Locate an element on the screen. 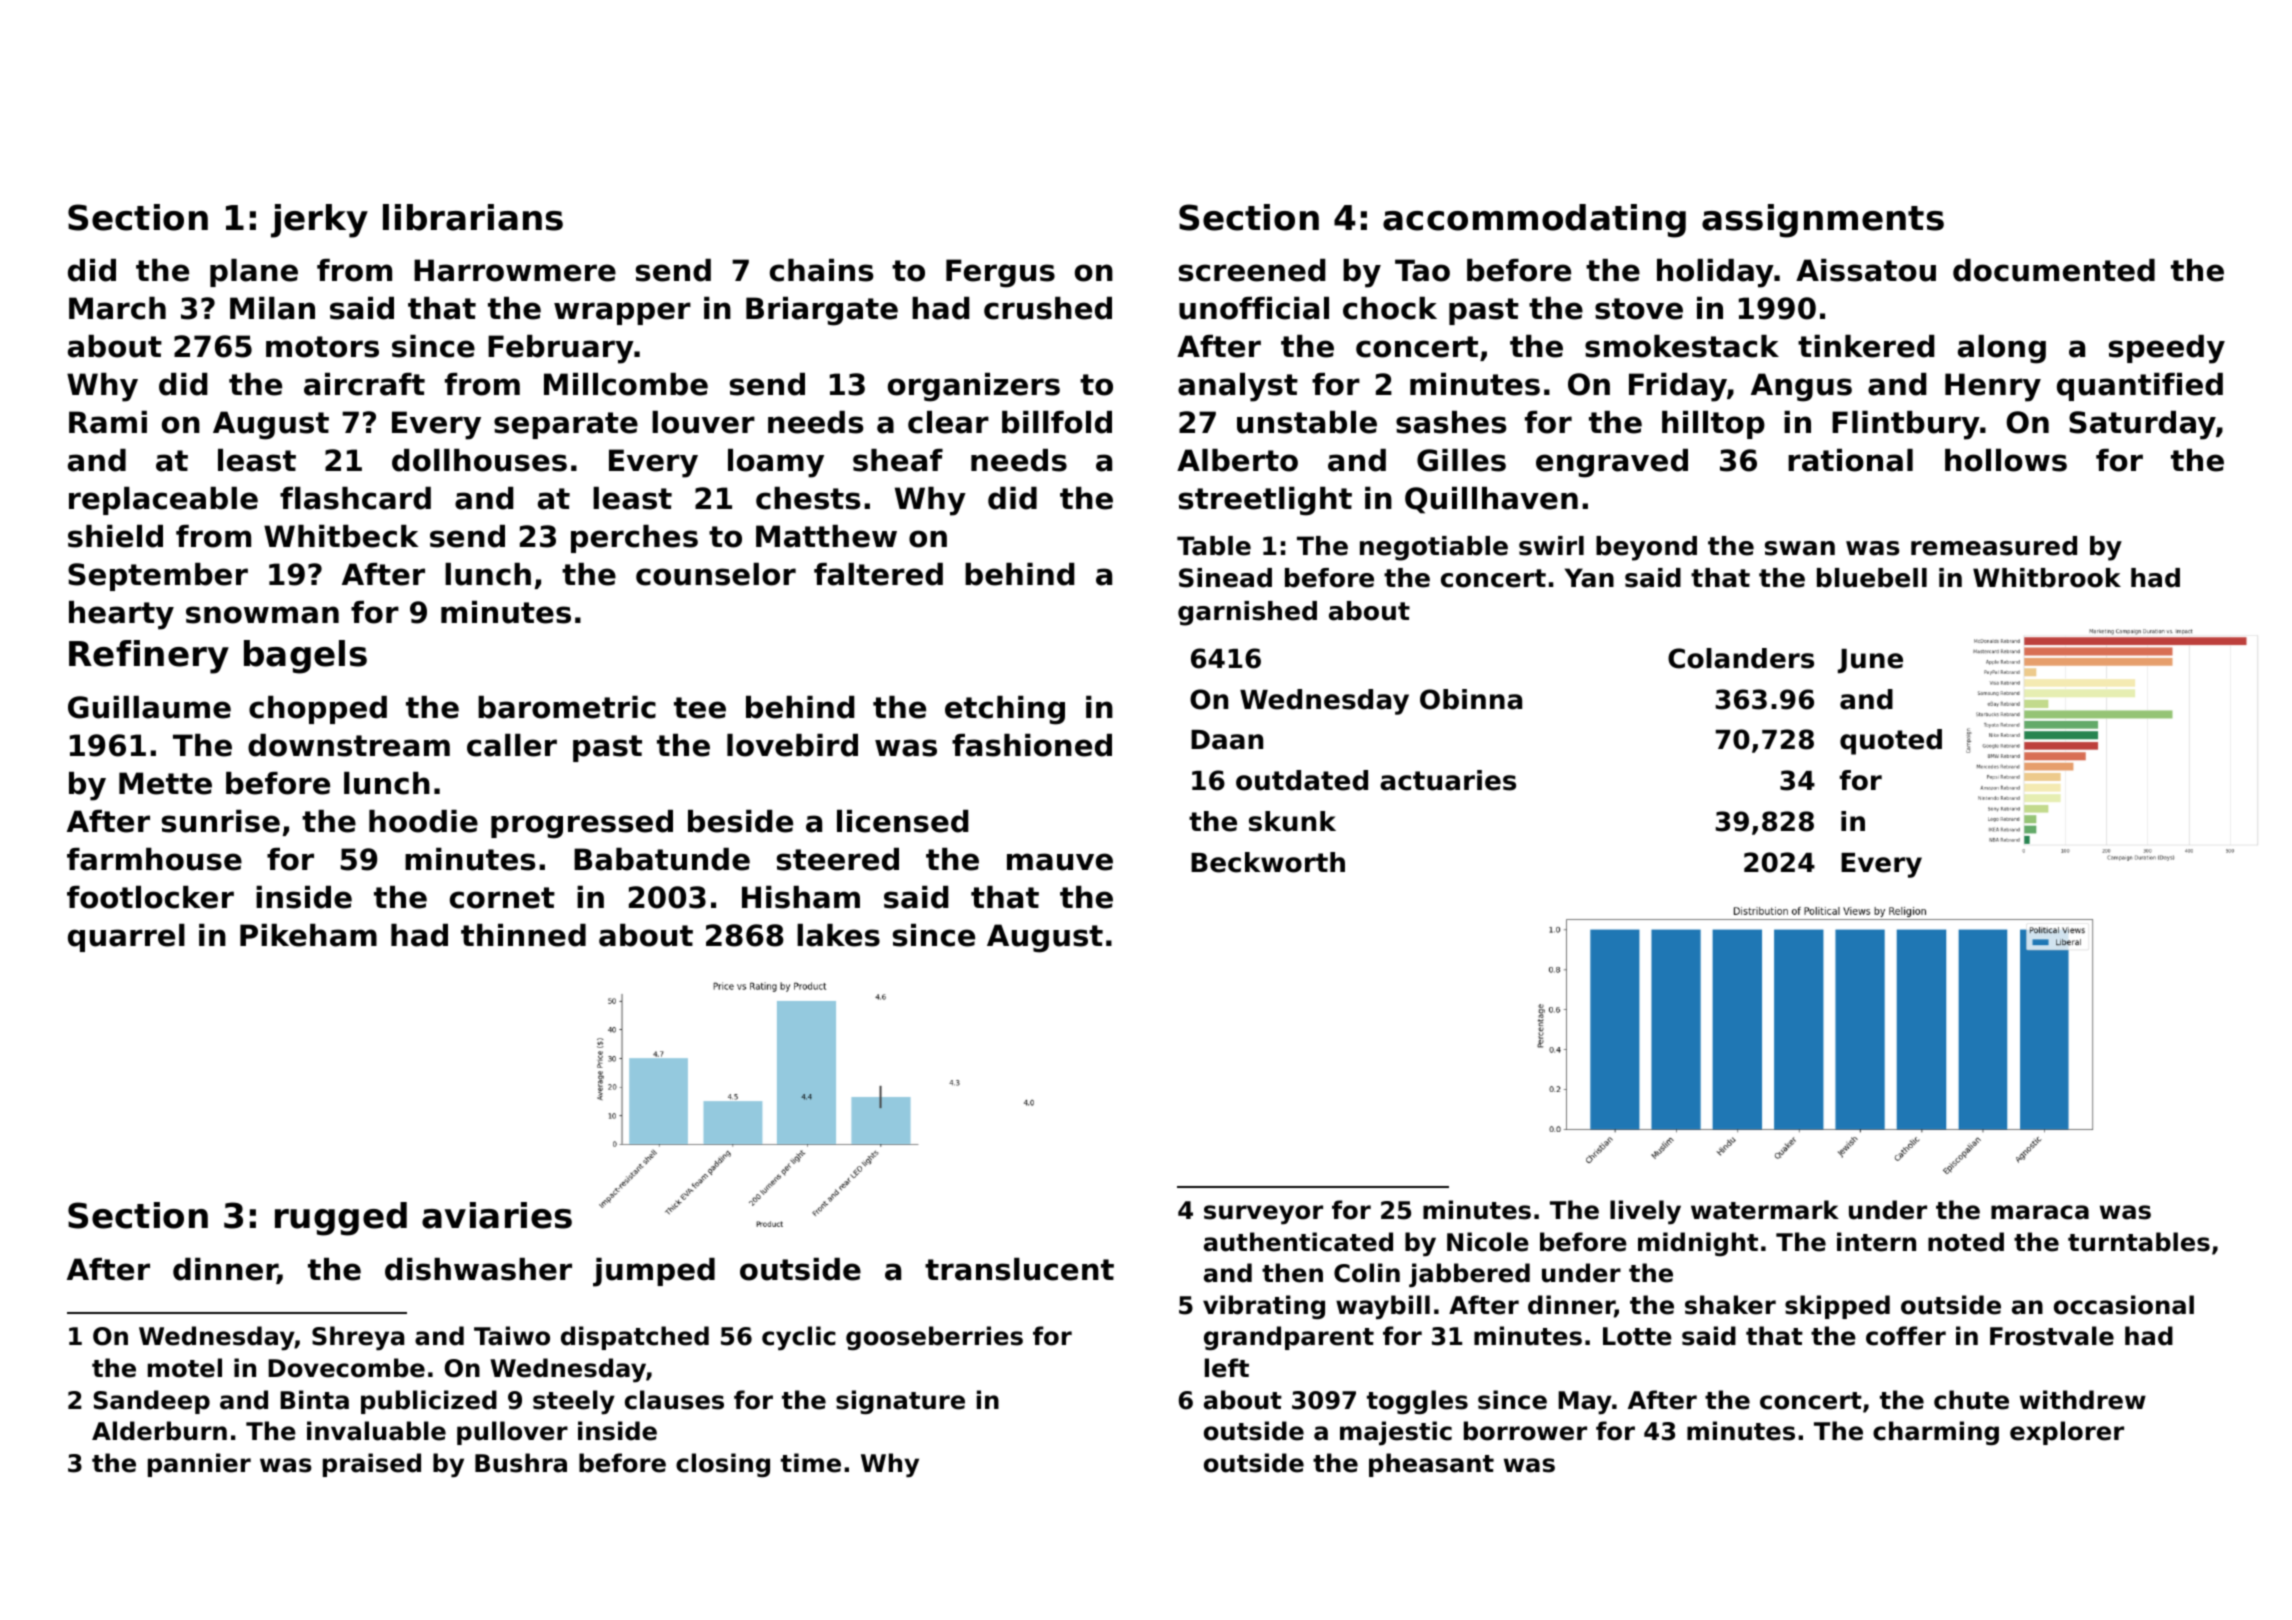  perches is located at coordinates (634, 539).
